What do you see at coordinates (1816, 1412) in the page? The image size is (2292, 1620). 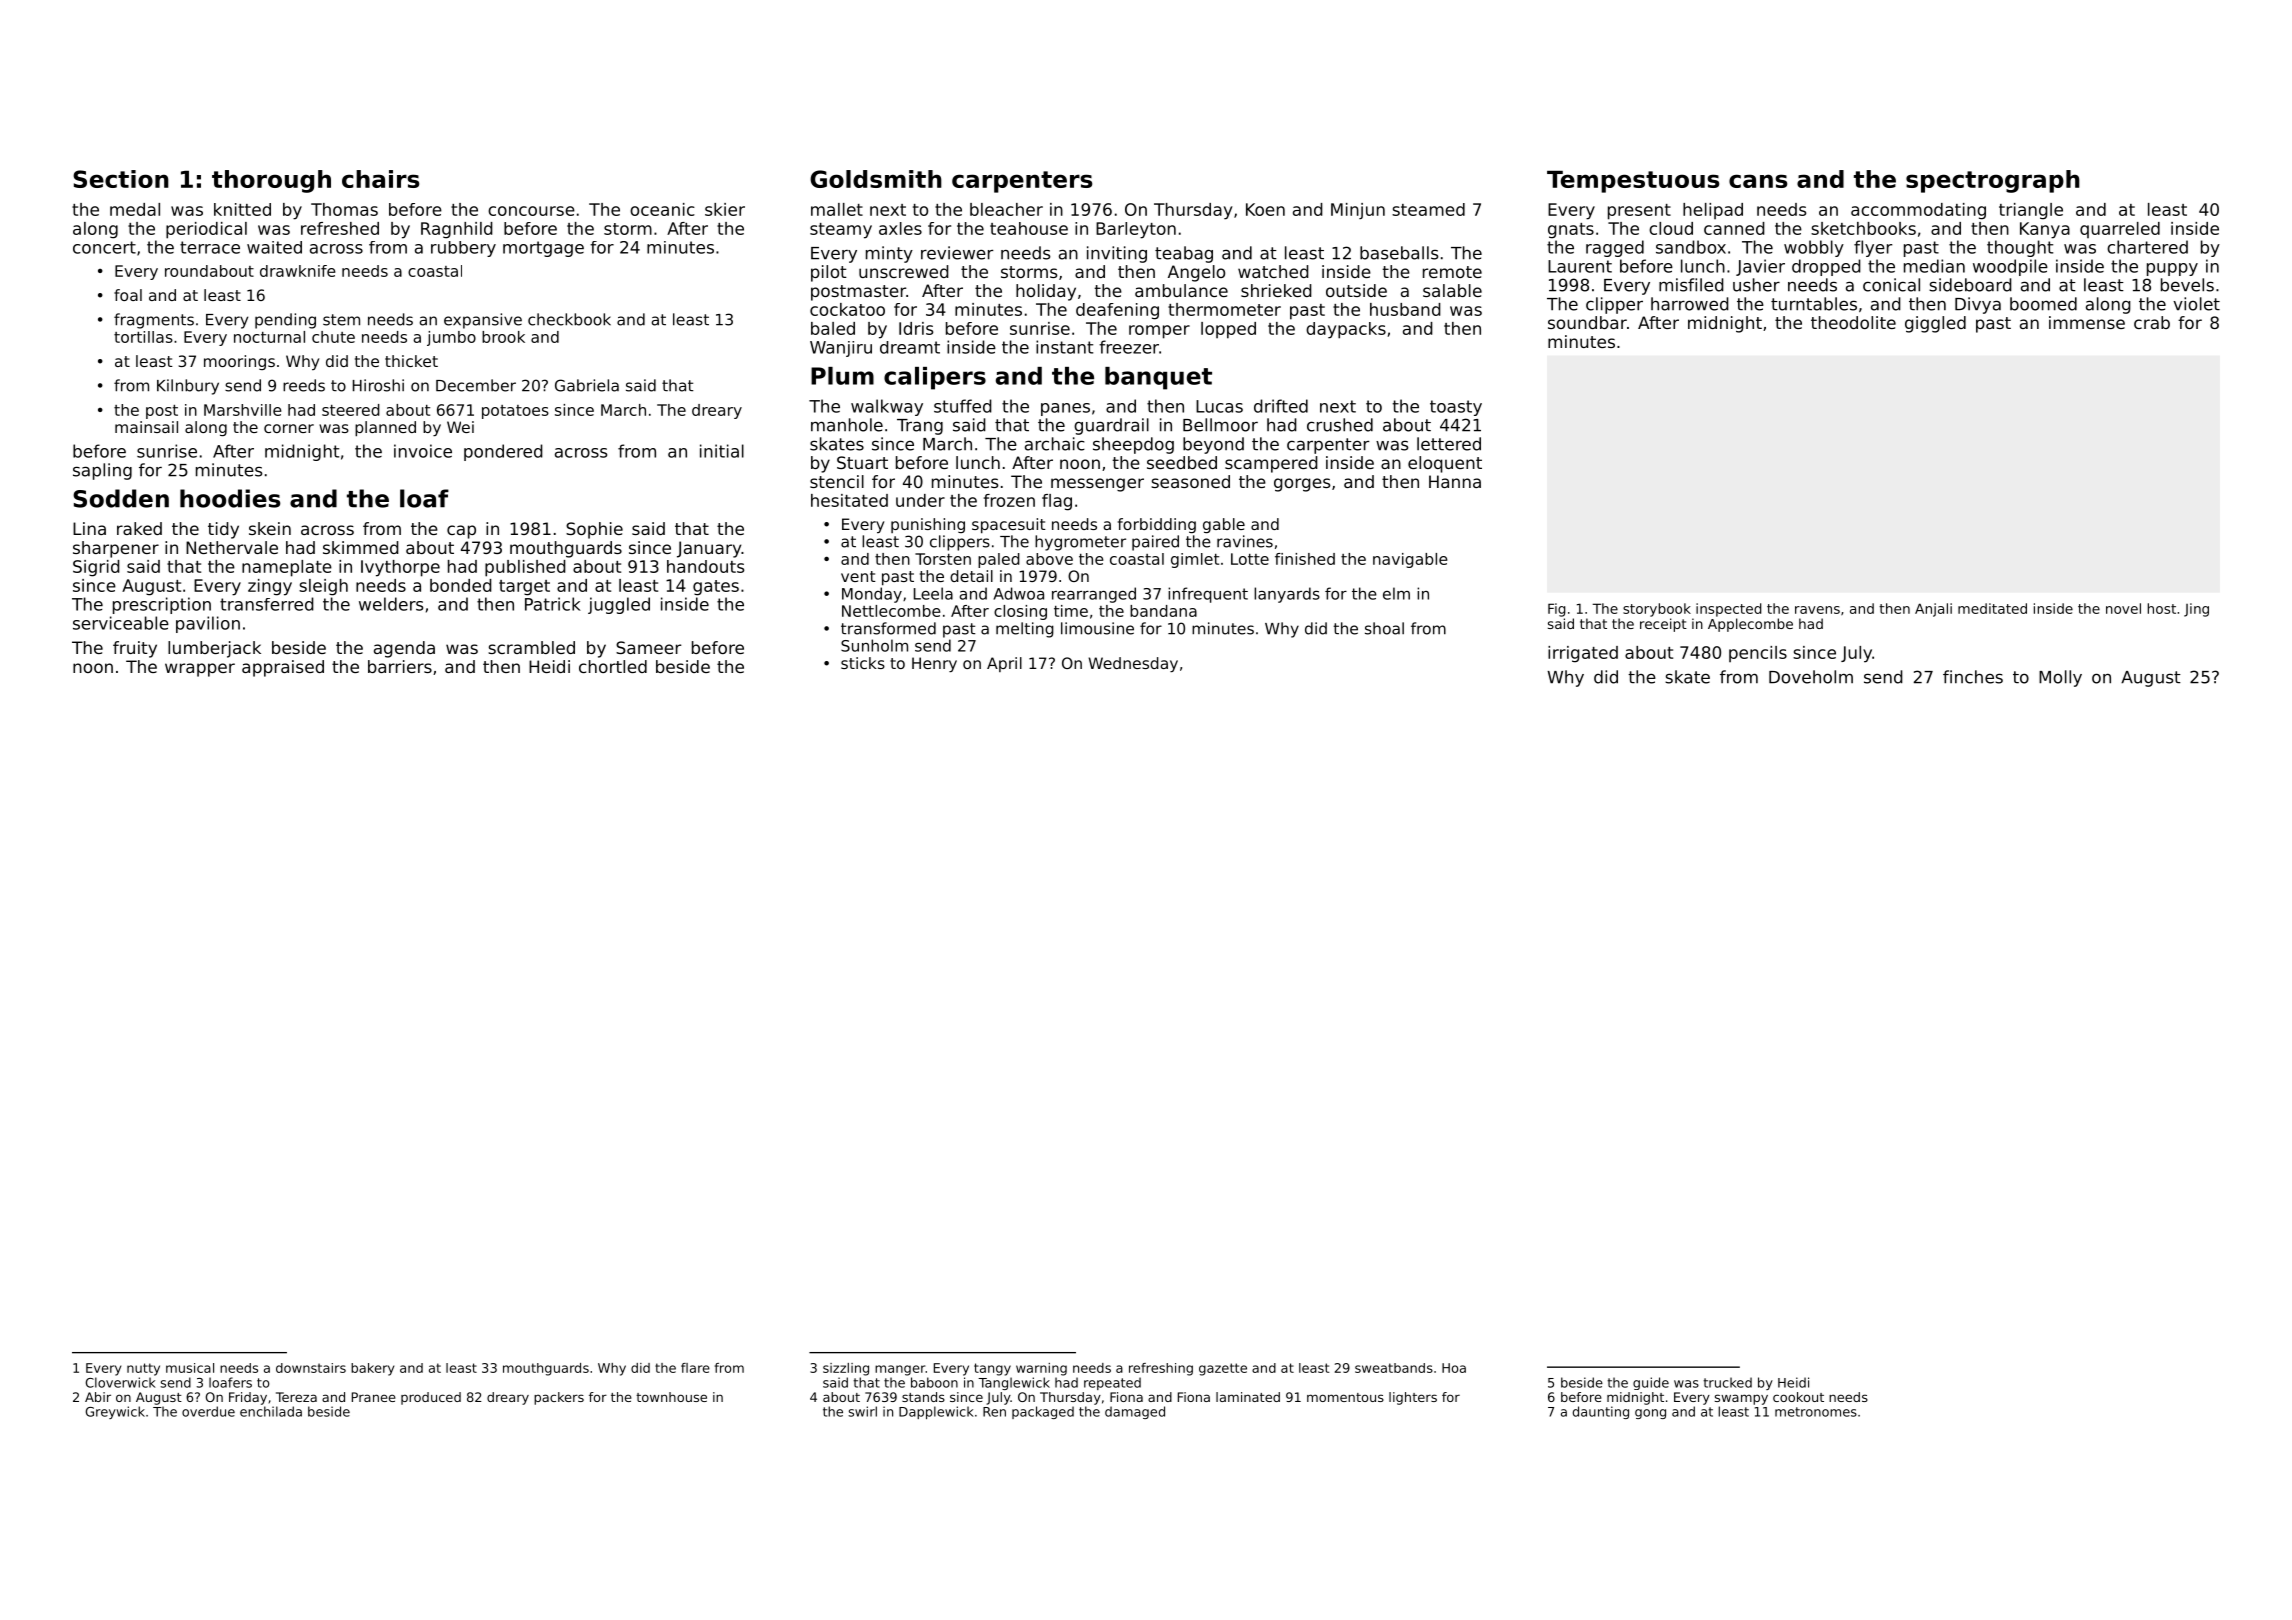 I see `metronomes` at bounding box center [1816, 1412].
